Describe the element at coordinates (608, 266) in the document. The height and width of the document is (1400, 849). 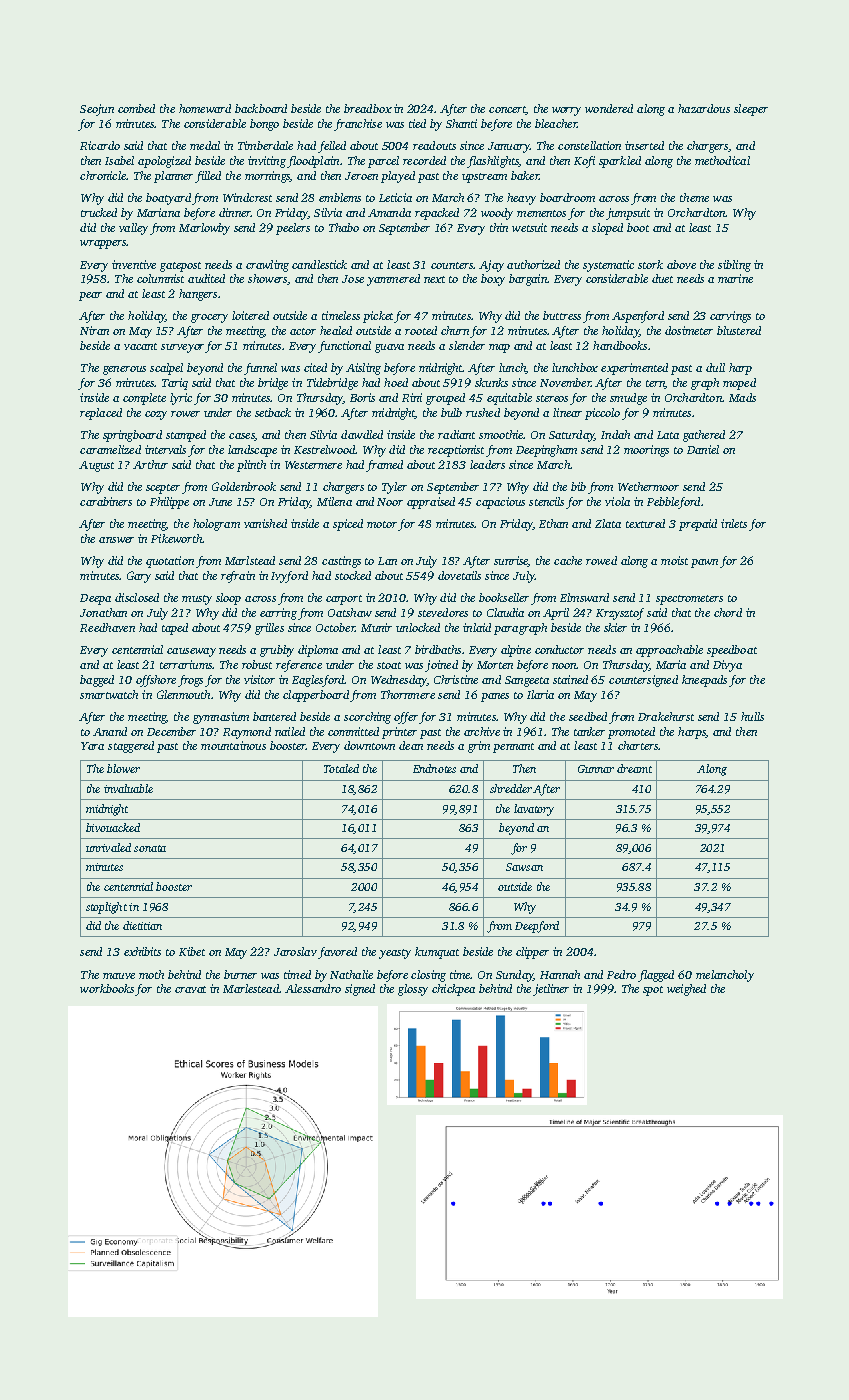
I see `systematic` at that location.
